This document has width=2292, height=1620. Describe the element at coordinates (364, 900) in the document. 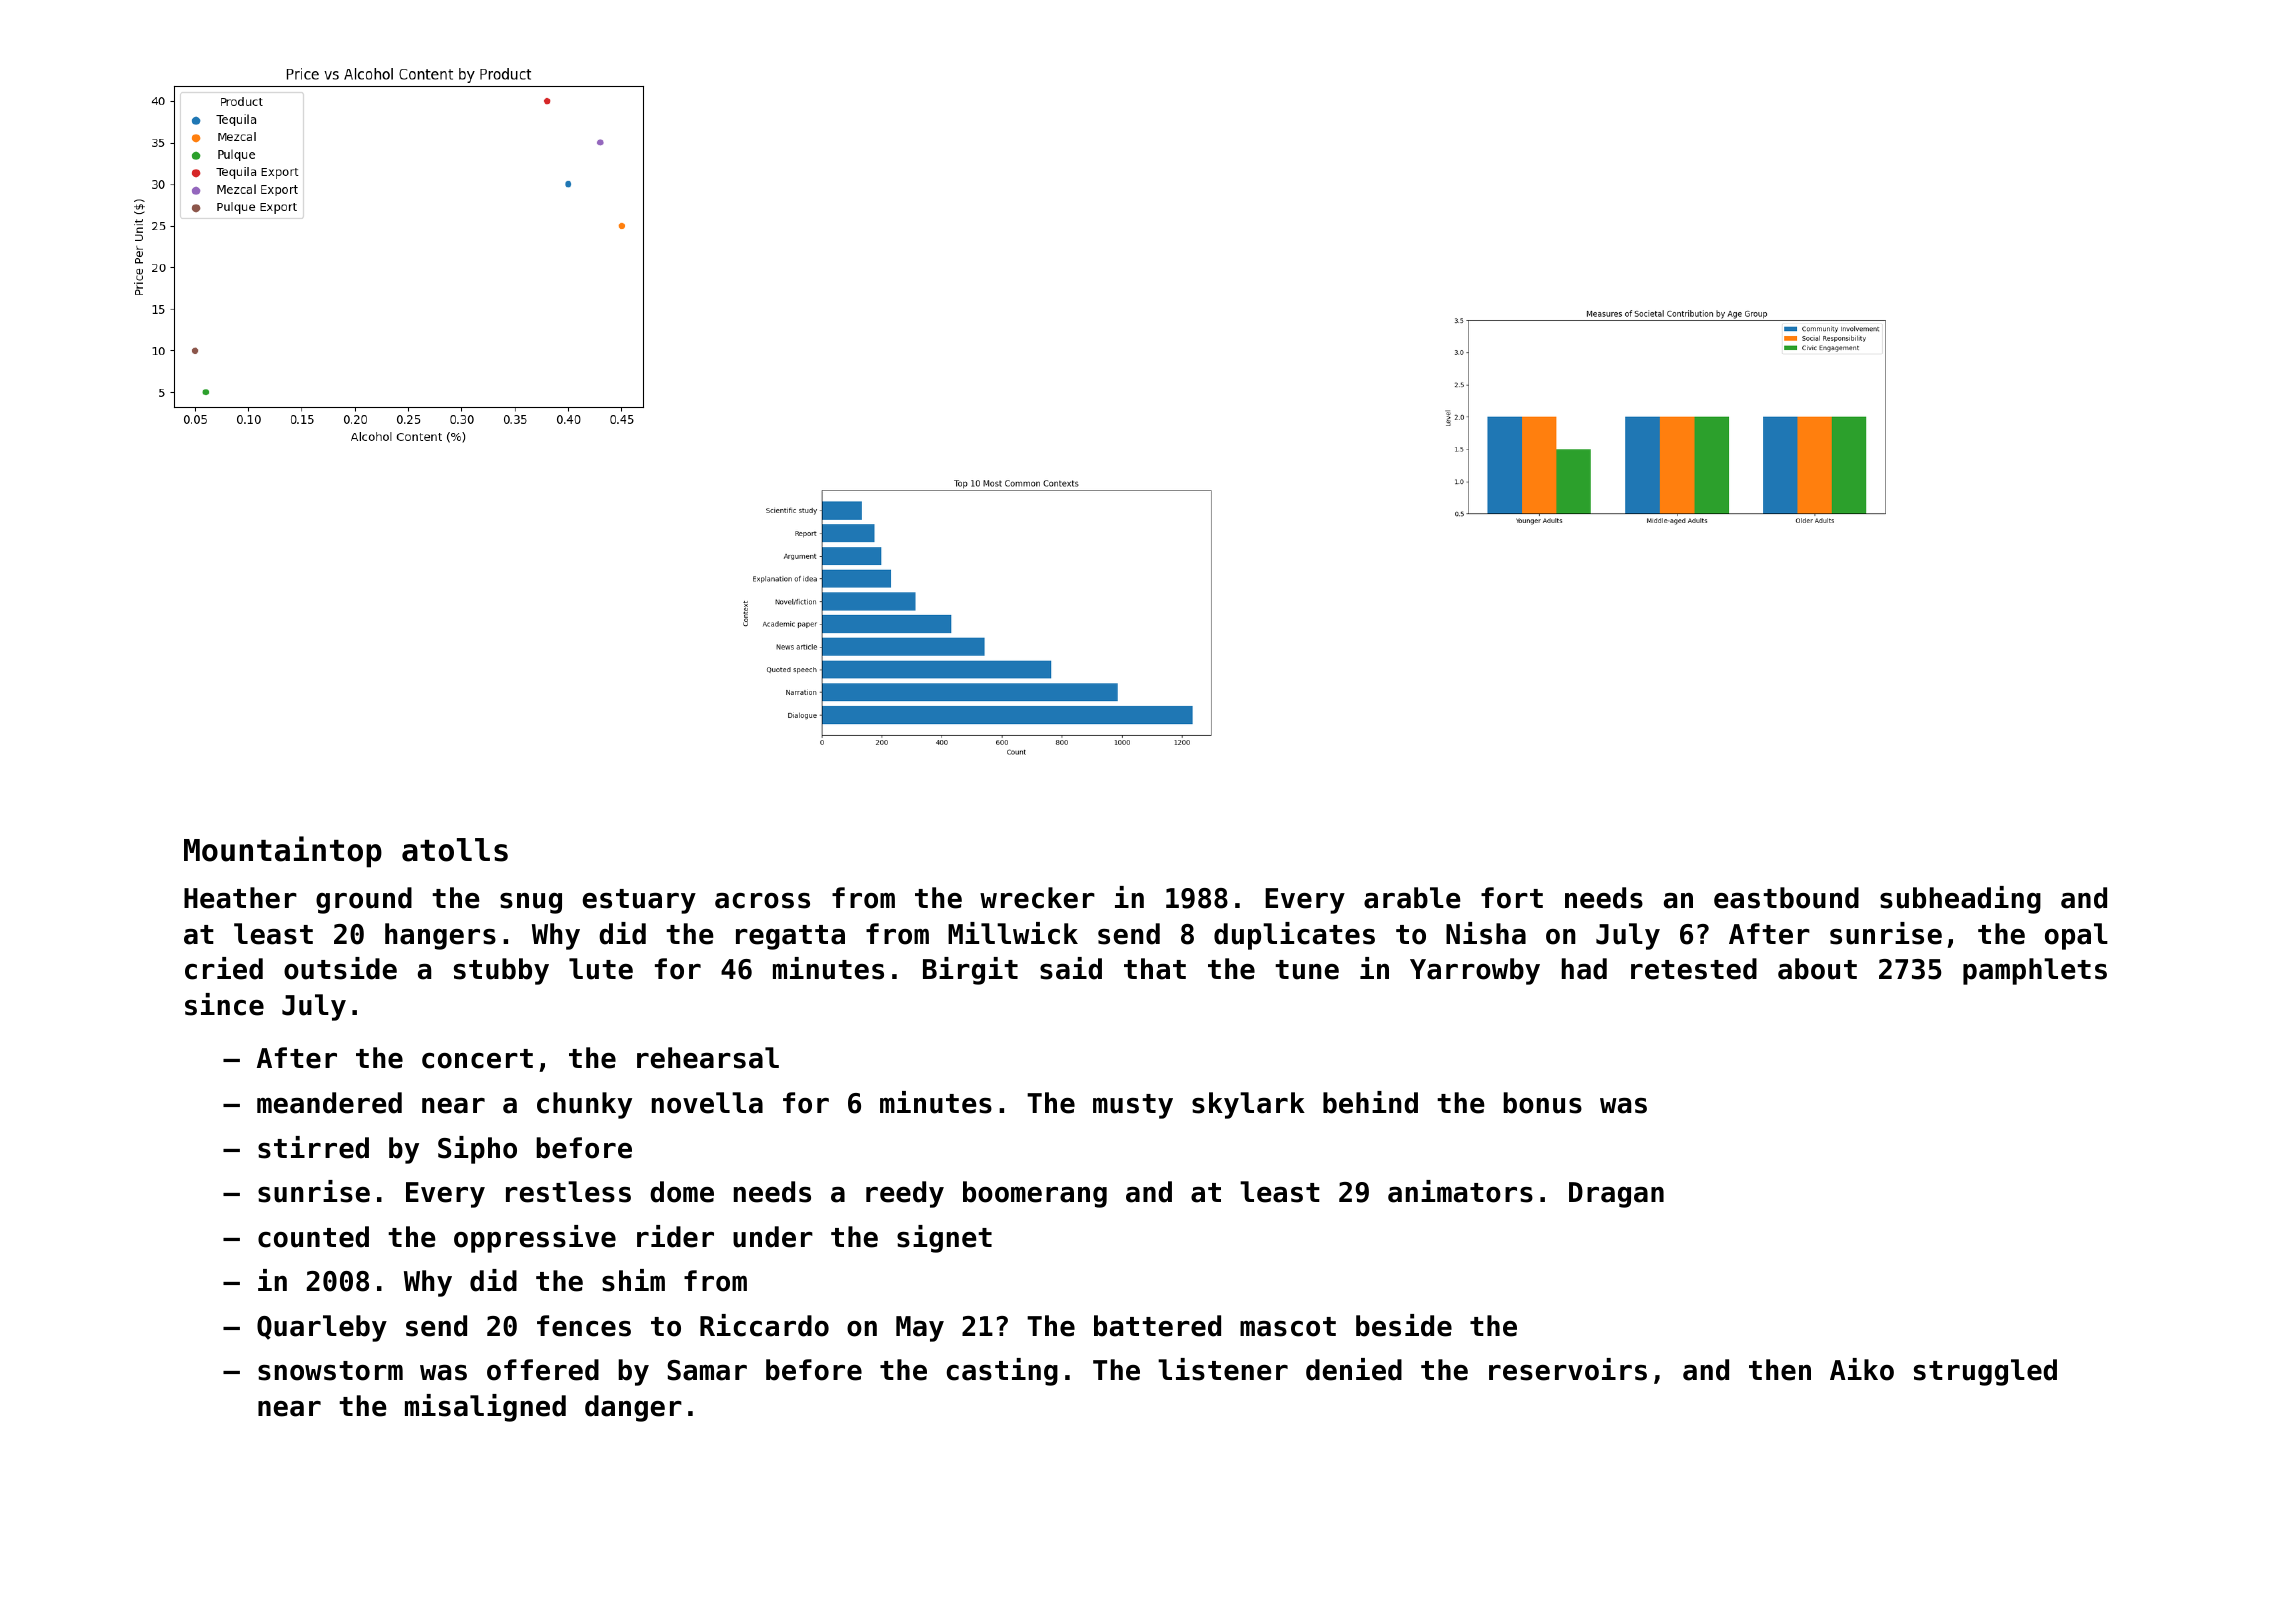

I see `ground` at that location.
